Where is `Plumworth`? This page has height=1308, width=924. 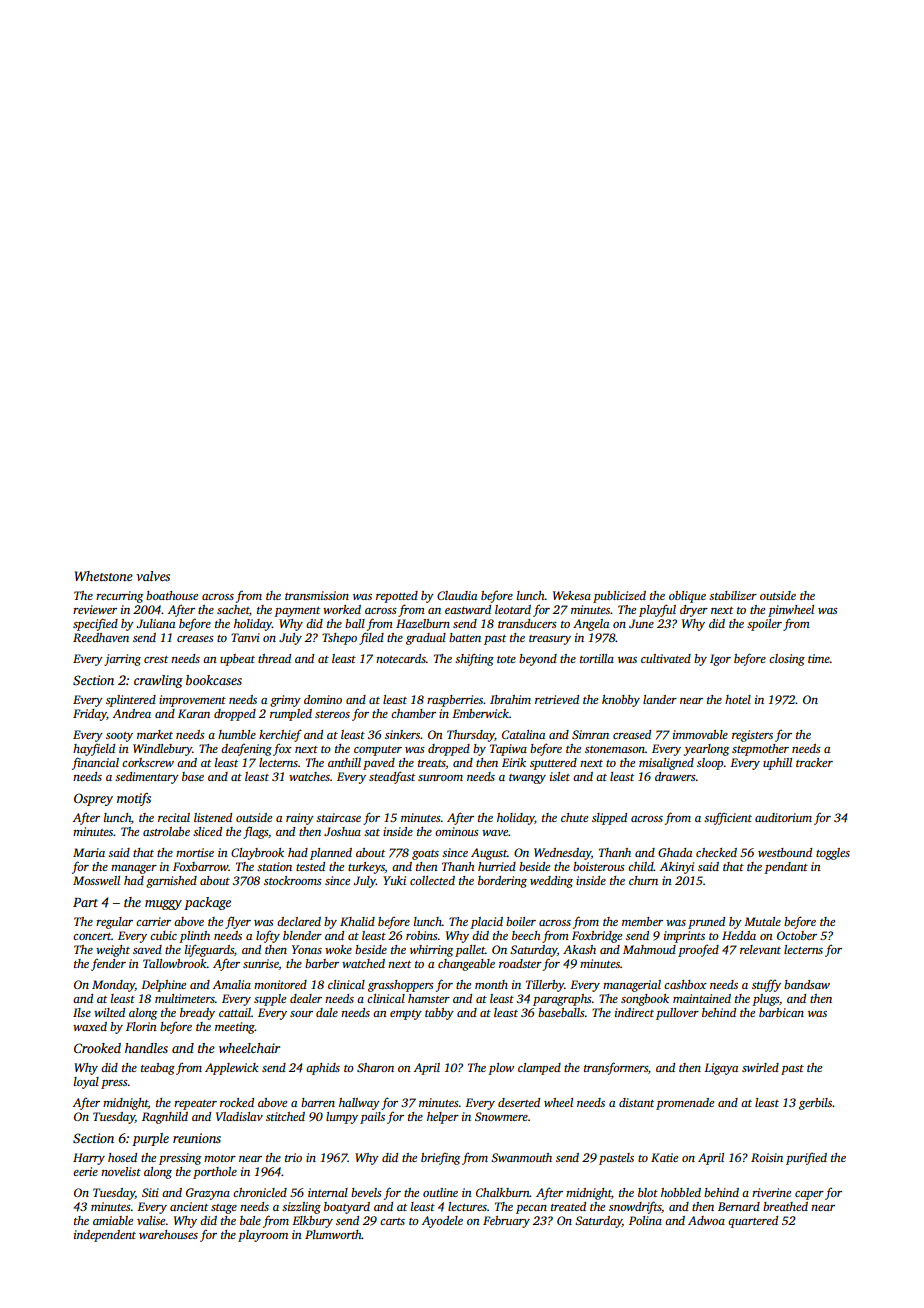
Plumworth is located at coordinates (333, 1234).
